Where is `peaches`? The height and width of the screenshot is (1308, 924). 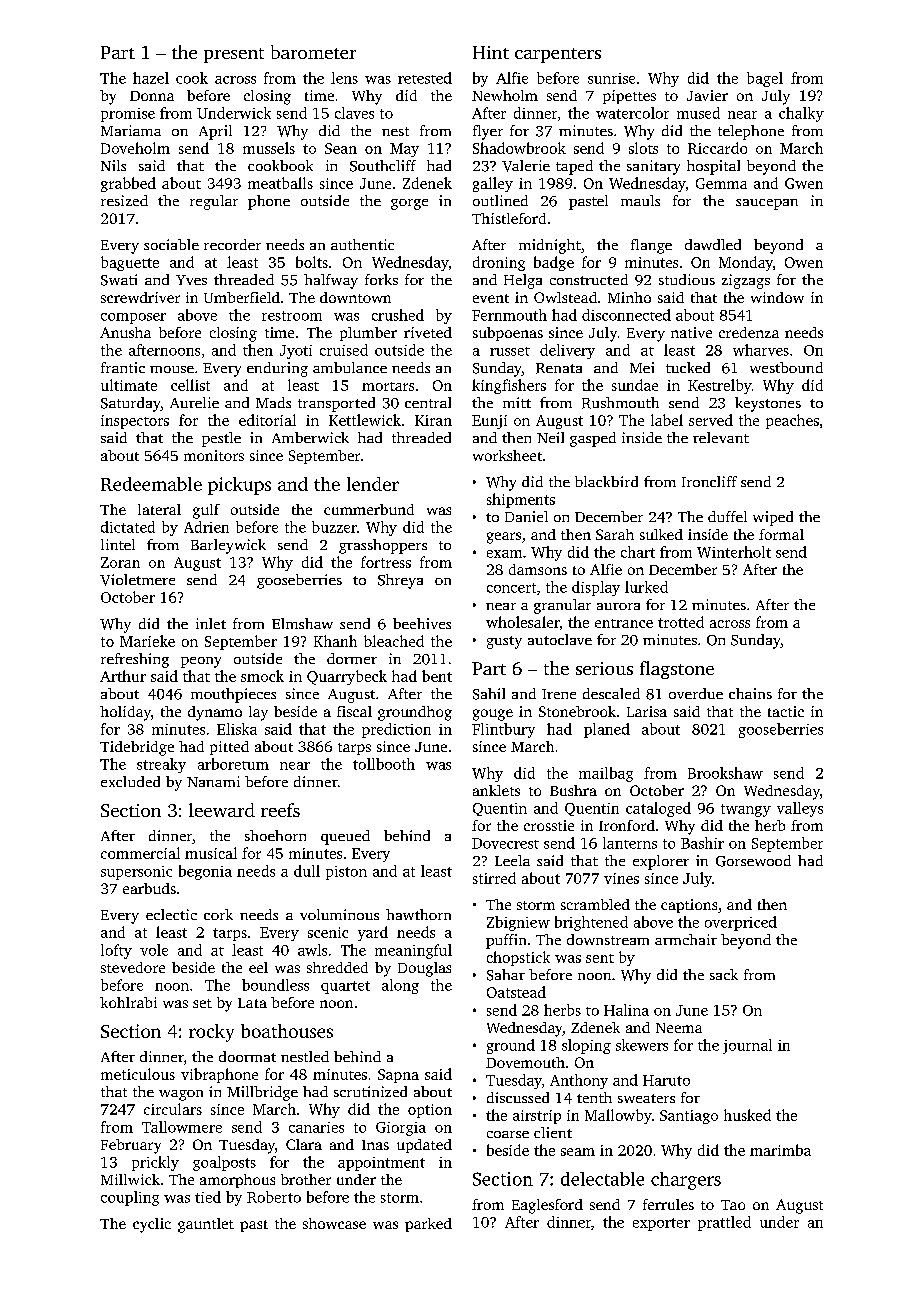 peaches is located at coordinates (792, 421).
